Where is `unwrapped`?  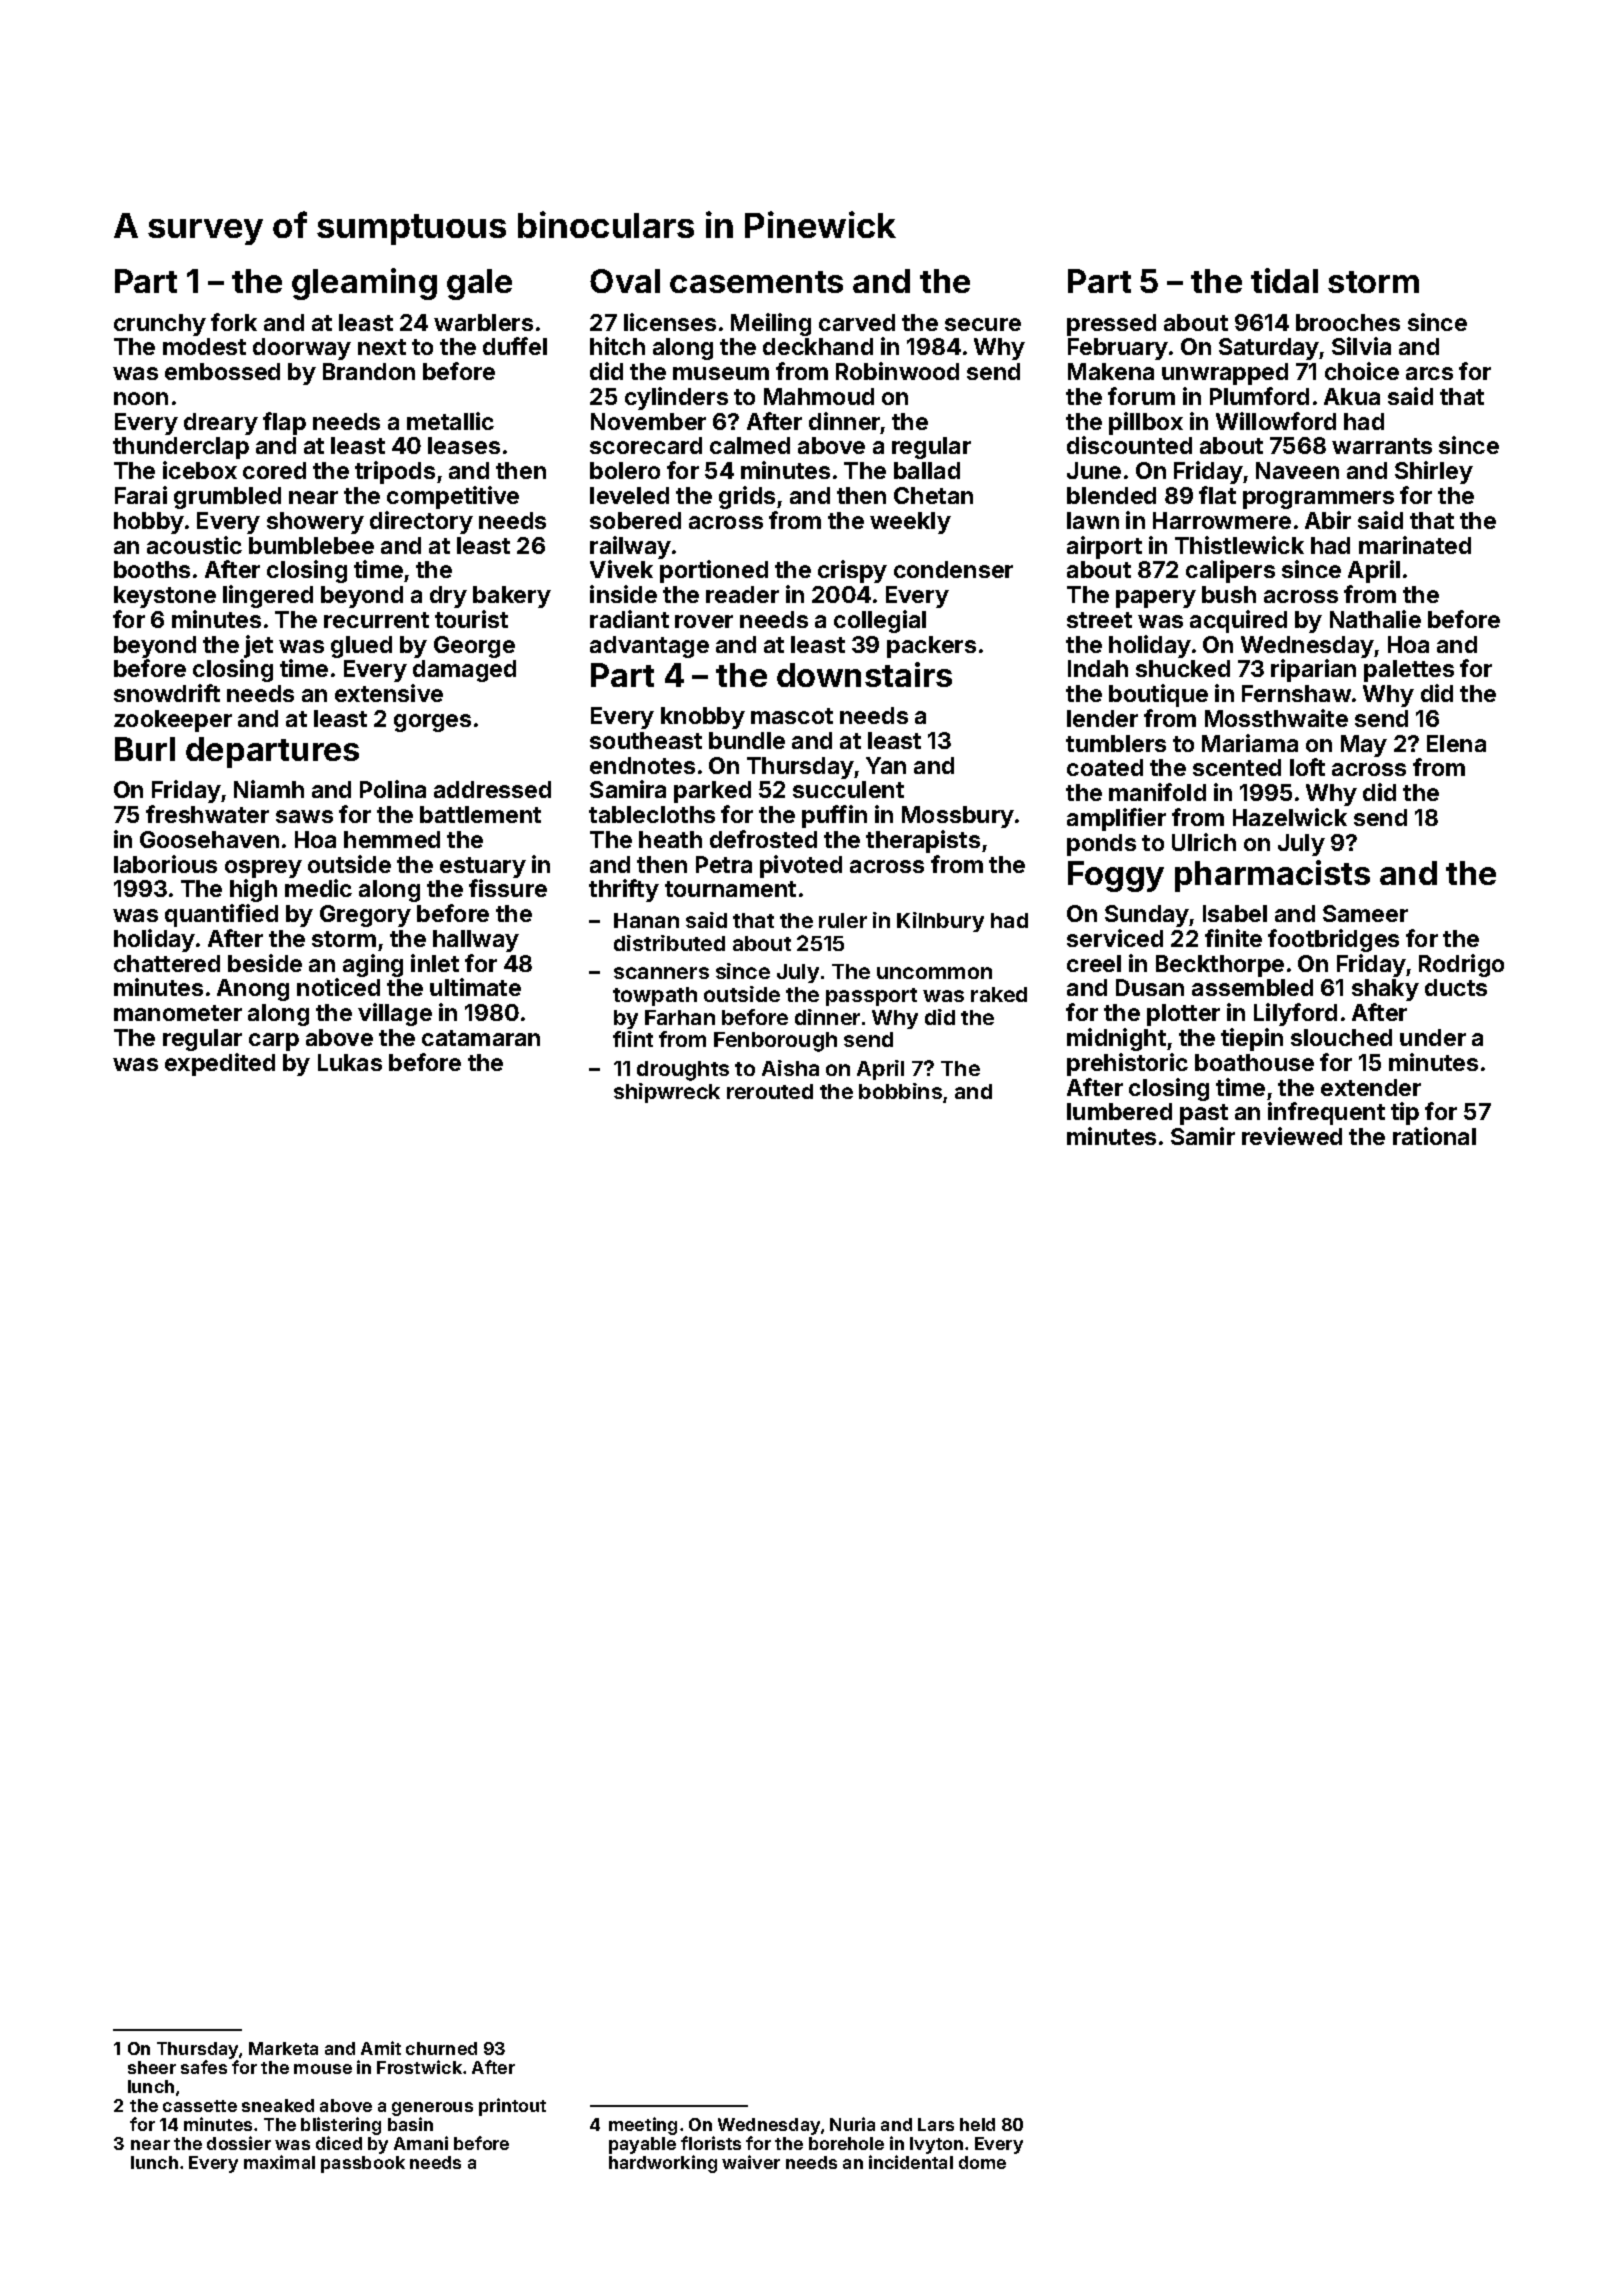
unwrapped is located at coordinates (1225, 374).
